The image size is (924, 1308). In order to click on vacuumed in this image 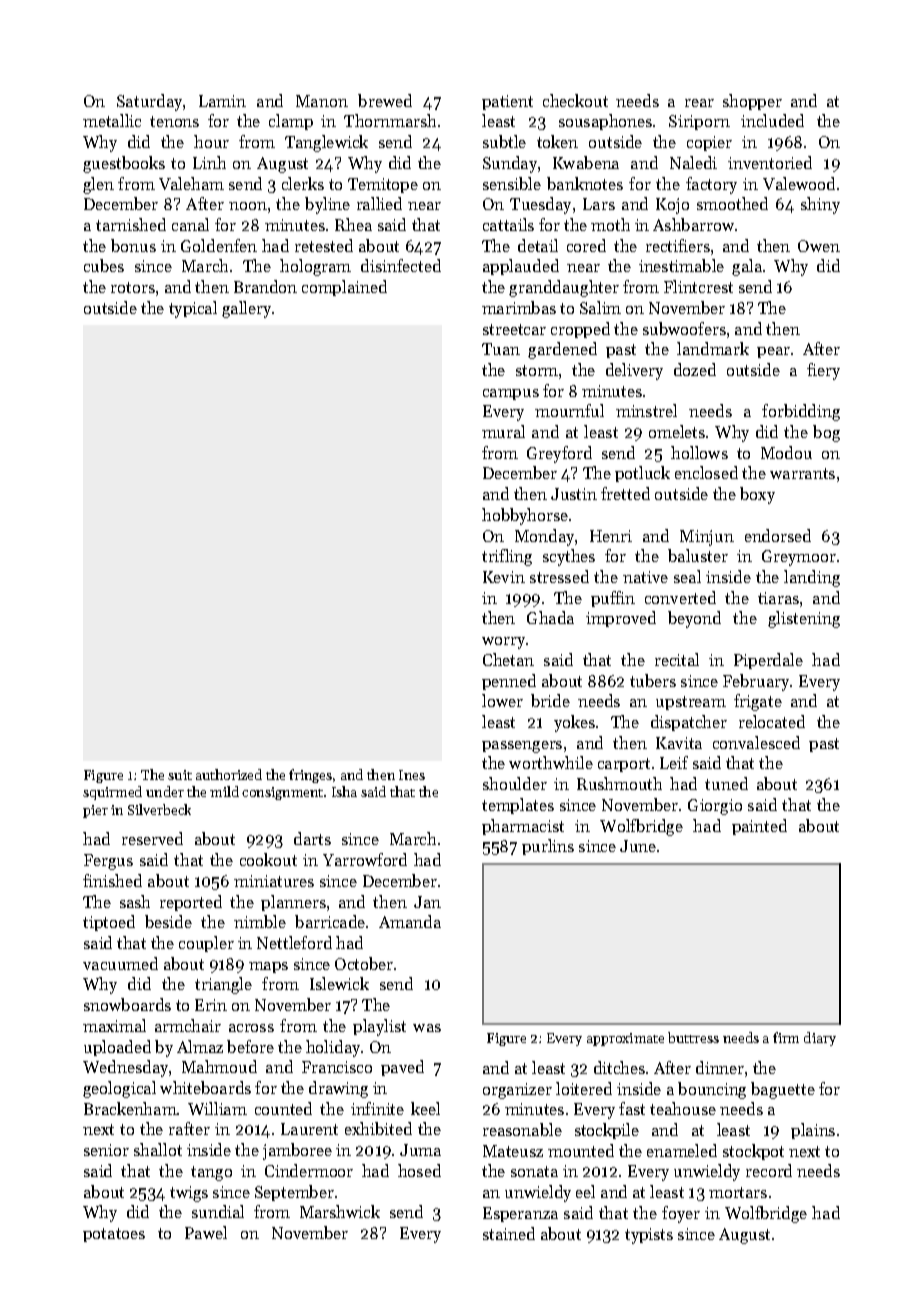, I will do `click(120, 963)`.
